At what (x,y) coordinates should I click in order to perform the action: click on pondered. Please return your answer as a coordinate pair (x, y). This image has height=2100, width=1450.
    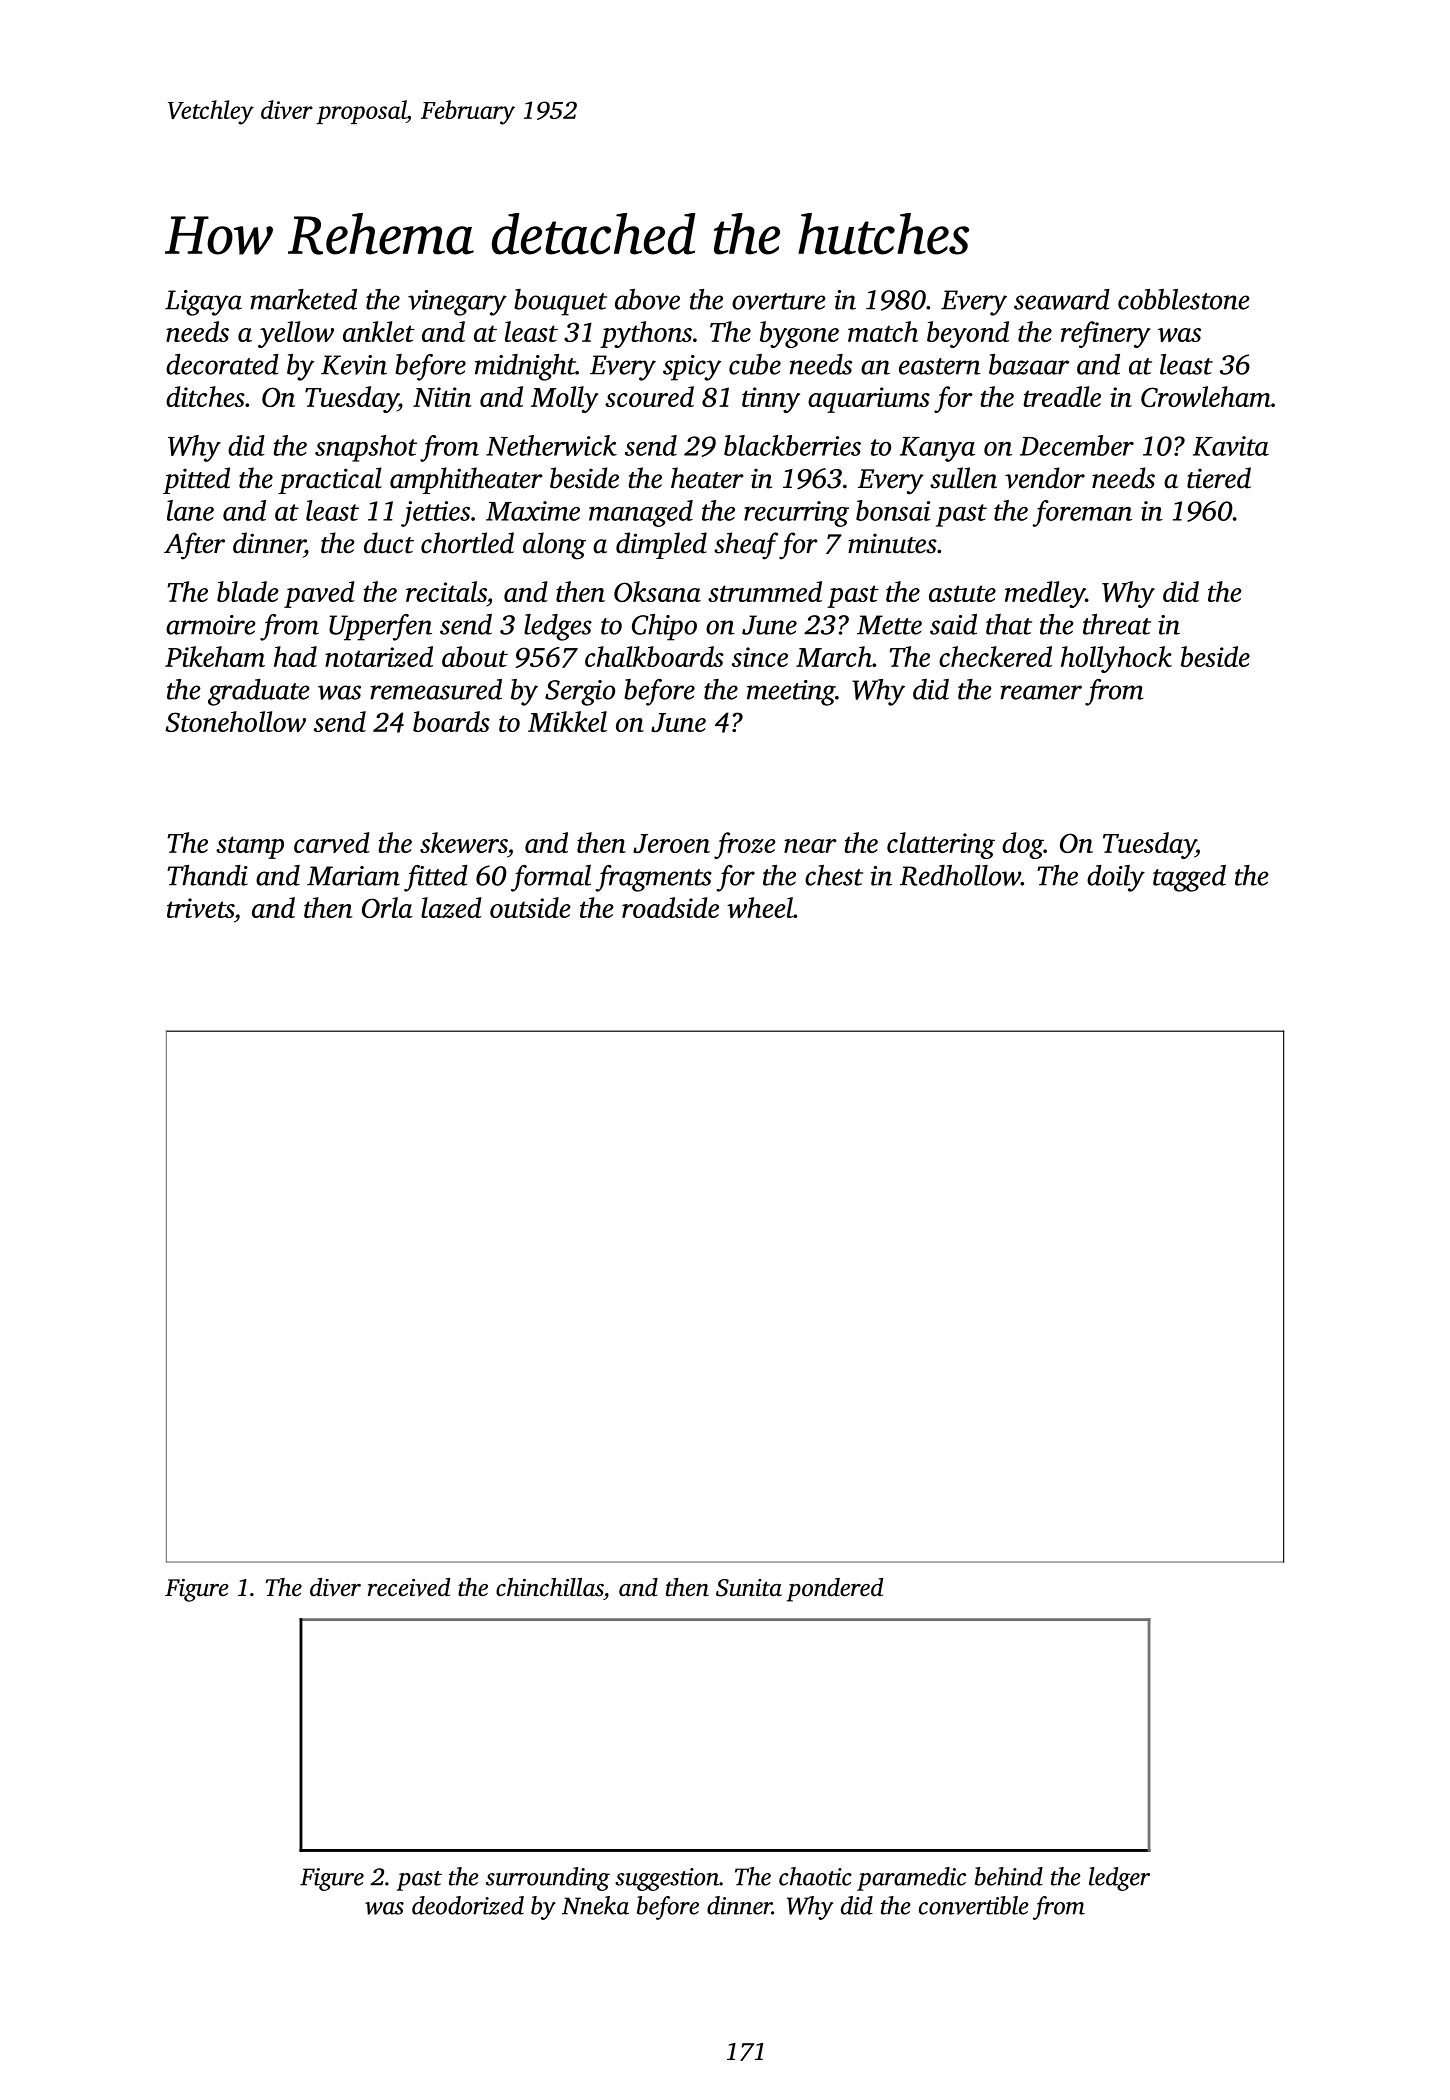
    Looking at the image, I should click on (835, 1590).
